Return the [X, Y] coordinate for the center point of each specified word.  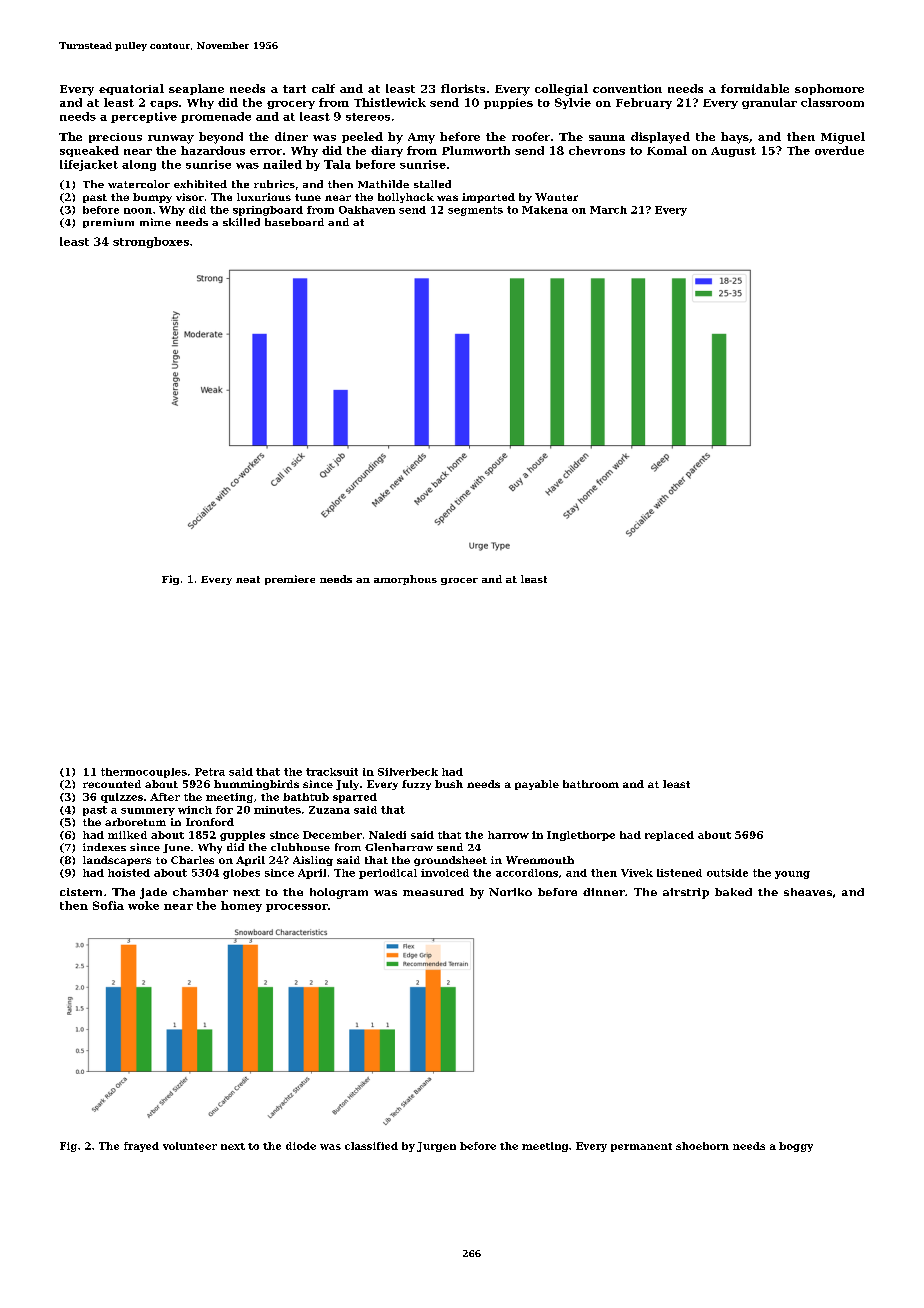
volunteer [190, 1146]
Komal [667, 150]
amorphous [405, 580]
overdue [839, 150]
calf [323, 88]
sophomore [829, 89]
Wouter [556, 197]
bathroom [591, 784]
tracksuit [332, 772]
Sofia [108, 905]
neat [248, 579]
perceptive [144, 117]
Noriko [510, 892]
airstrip [686, 893]
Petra [210, 772]
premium [108, 223]
